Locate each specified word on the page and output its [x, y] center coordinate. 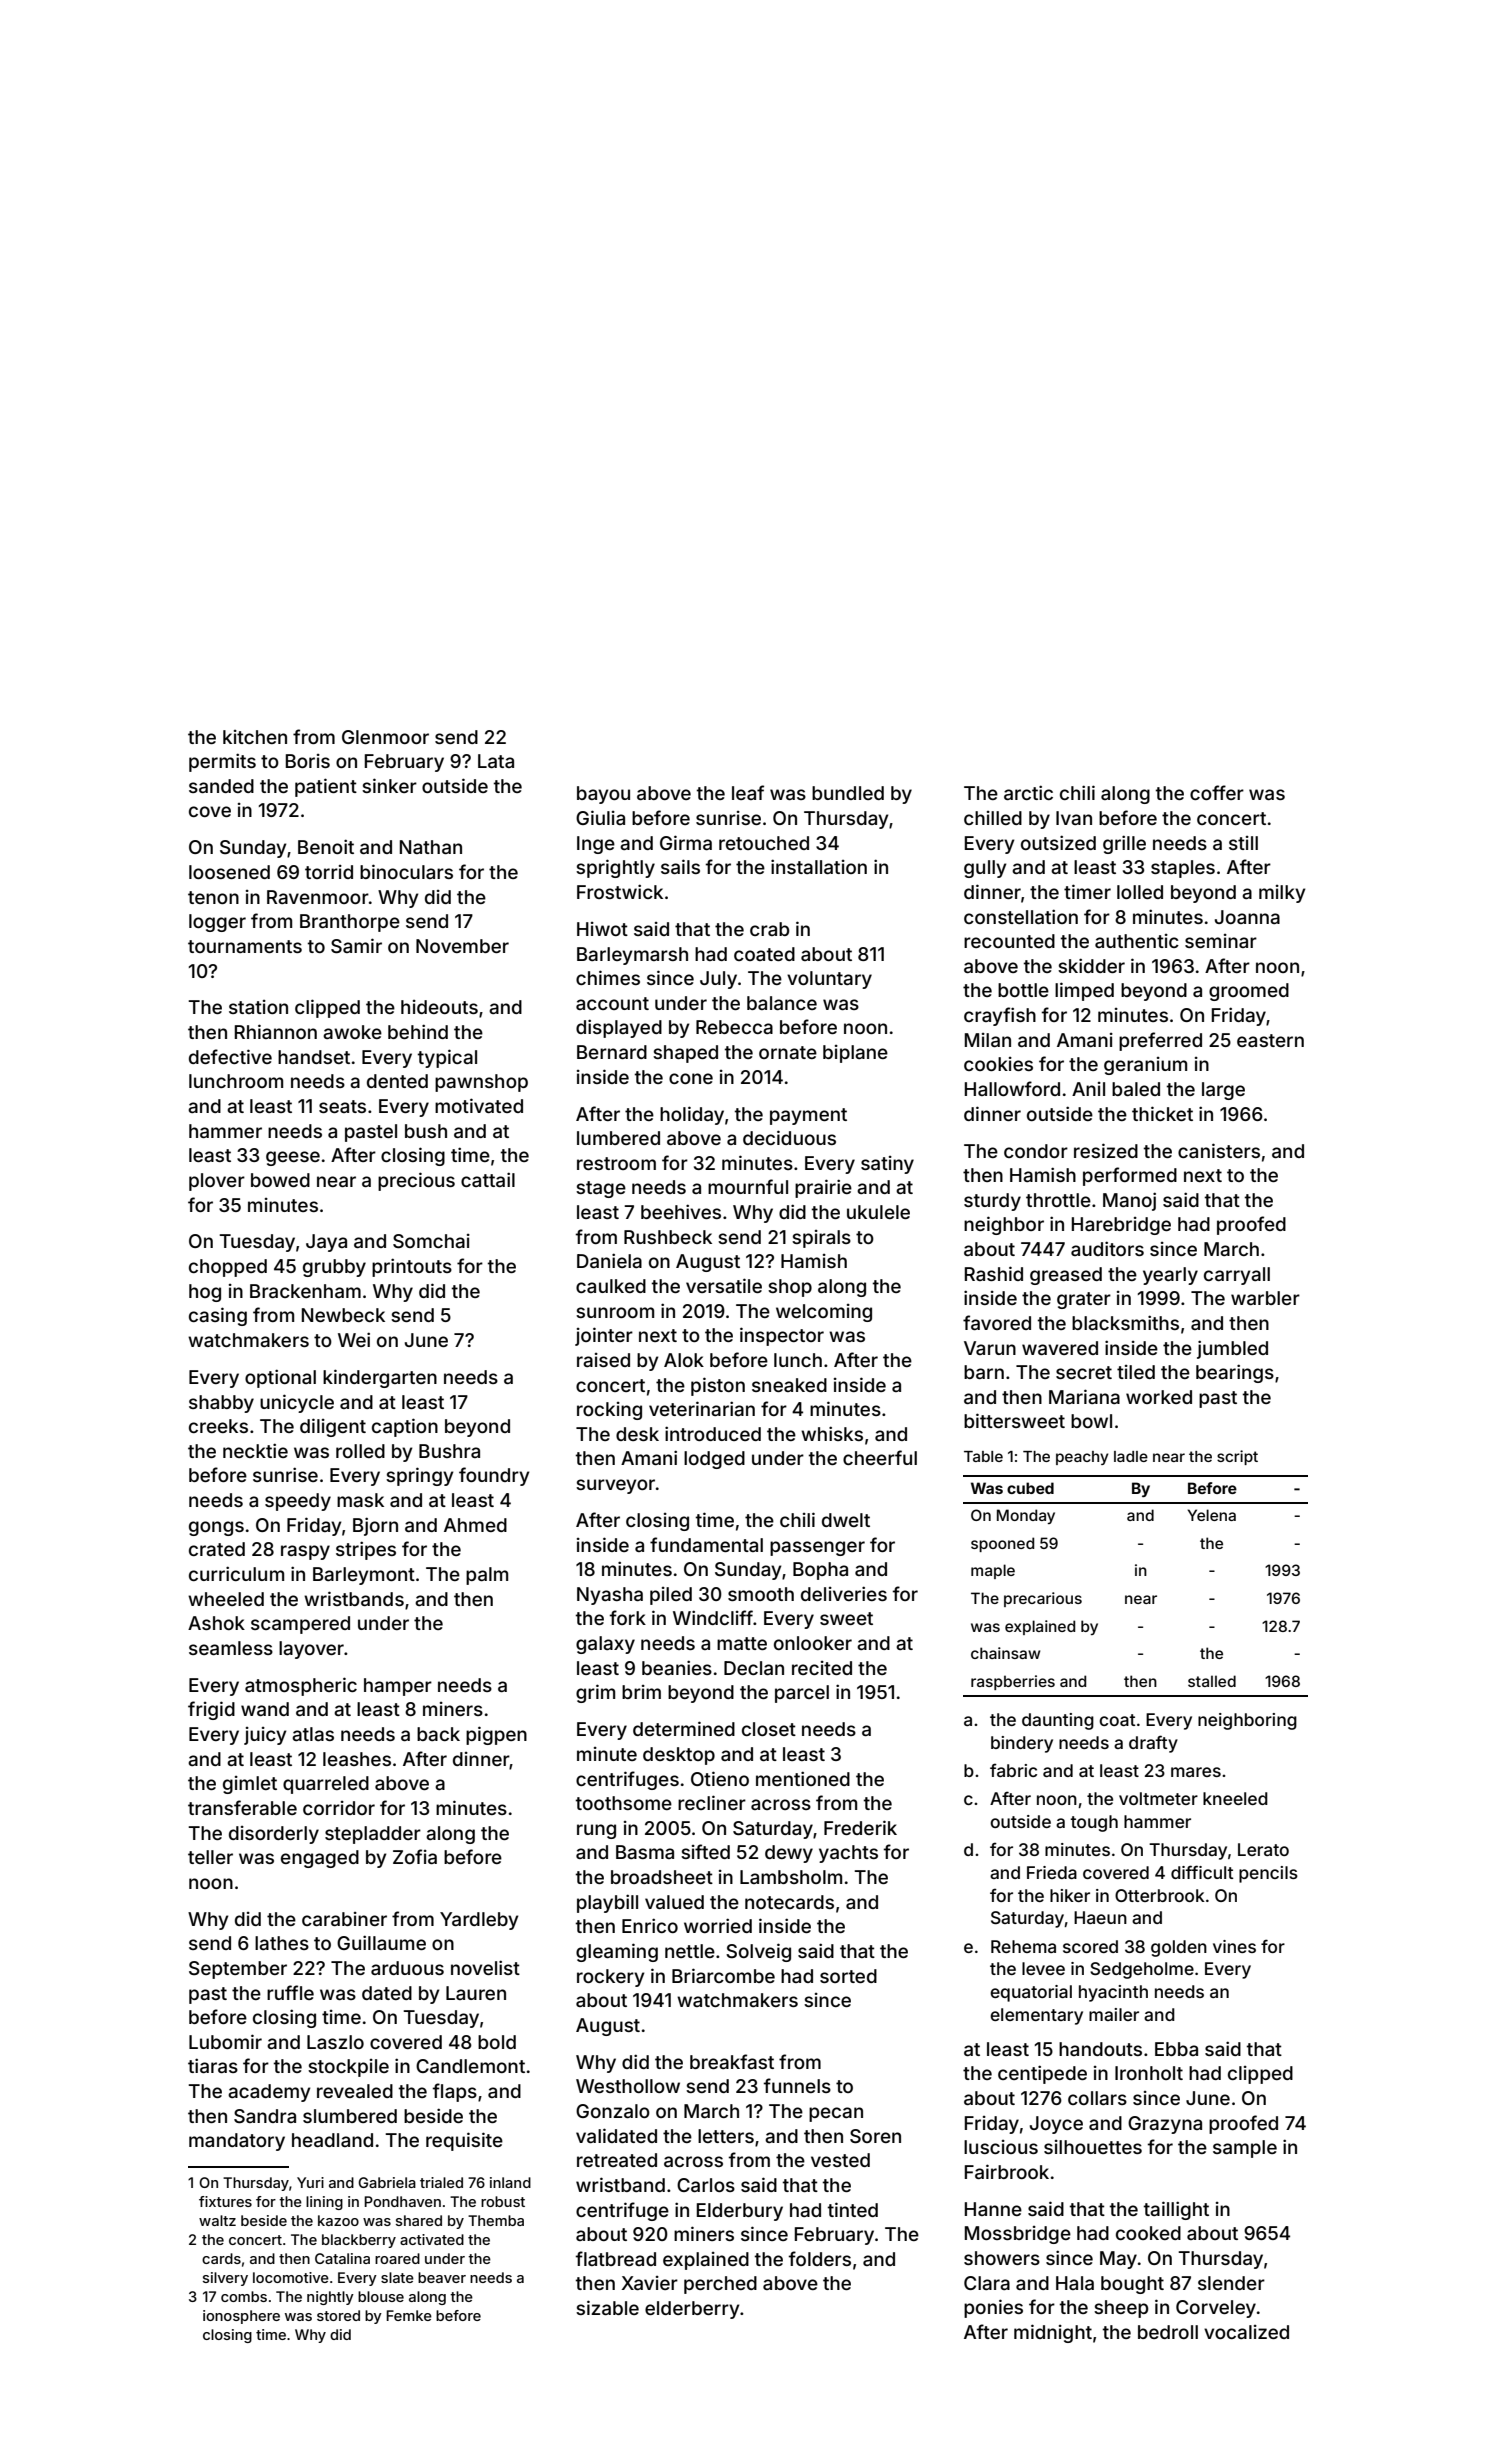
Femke [409, 2315]
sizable [607, 2307]
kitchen [255, 737]
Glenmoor [385, 737]
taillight [1176, 2210]
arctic [1028, 792]
